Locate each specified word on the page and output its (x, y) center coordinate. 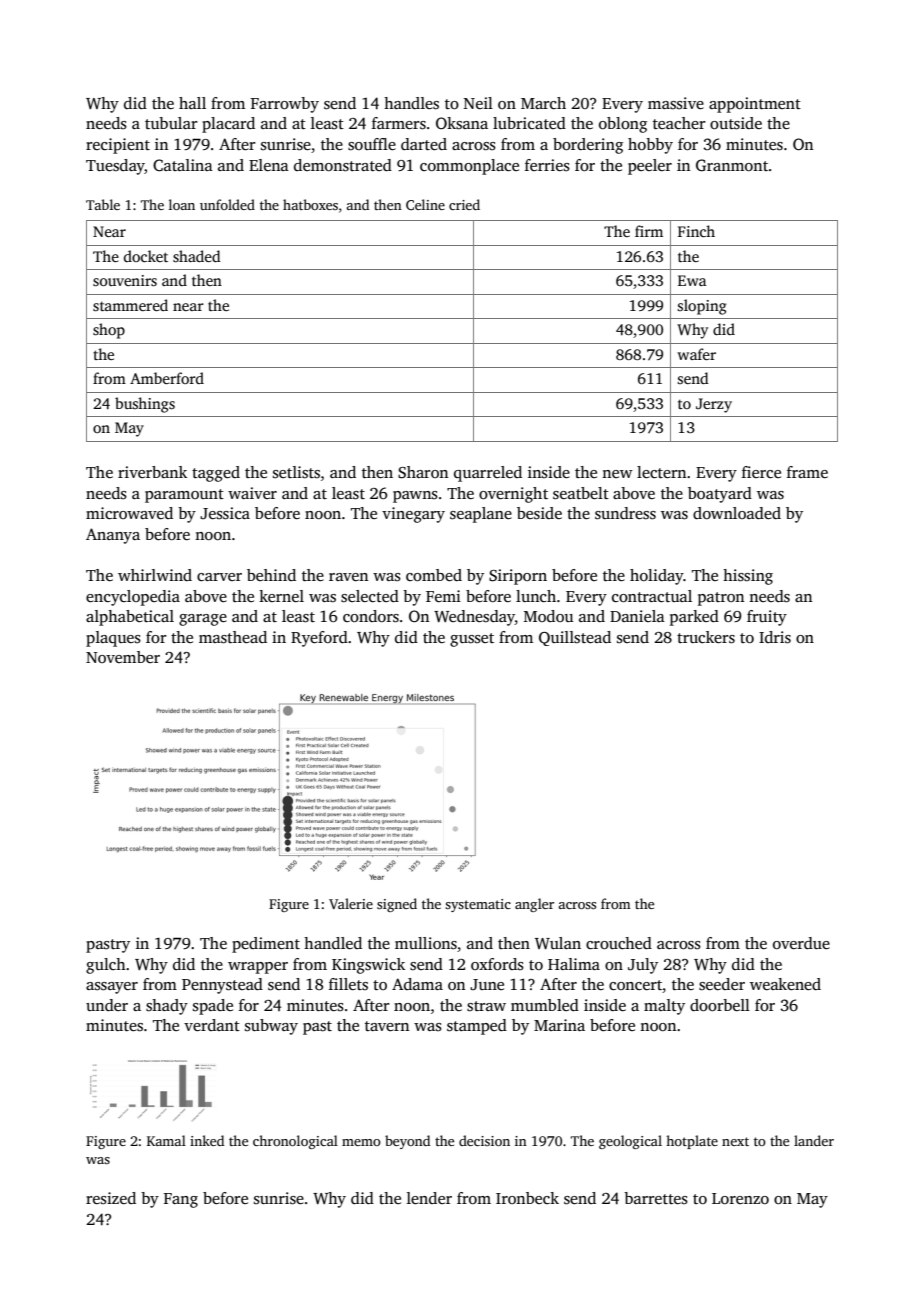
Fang (181, 1200)
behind (271, 575)
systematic (478, 905)
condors (371, 616)
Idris (775, 637)
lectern (661, 472)
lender (429, 1198)
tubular (171, 123)
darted (424, 144)
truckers (706, 637)
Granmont (732, 165)
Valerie (351, 903)
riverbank (152, 472)
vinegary (413, 515)
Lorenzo (740, 1198)
